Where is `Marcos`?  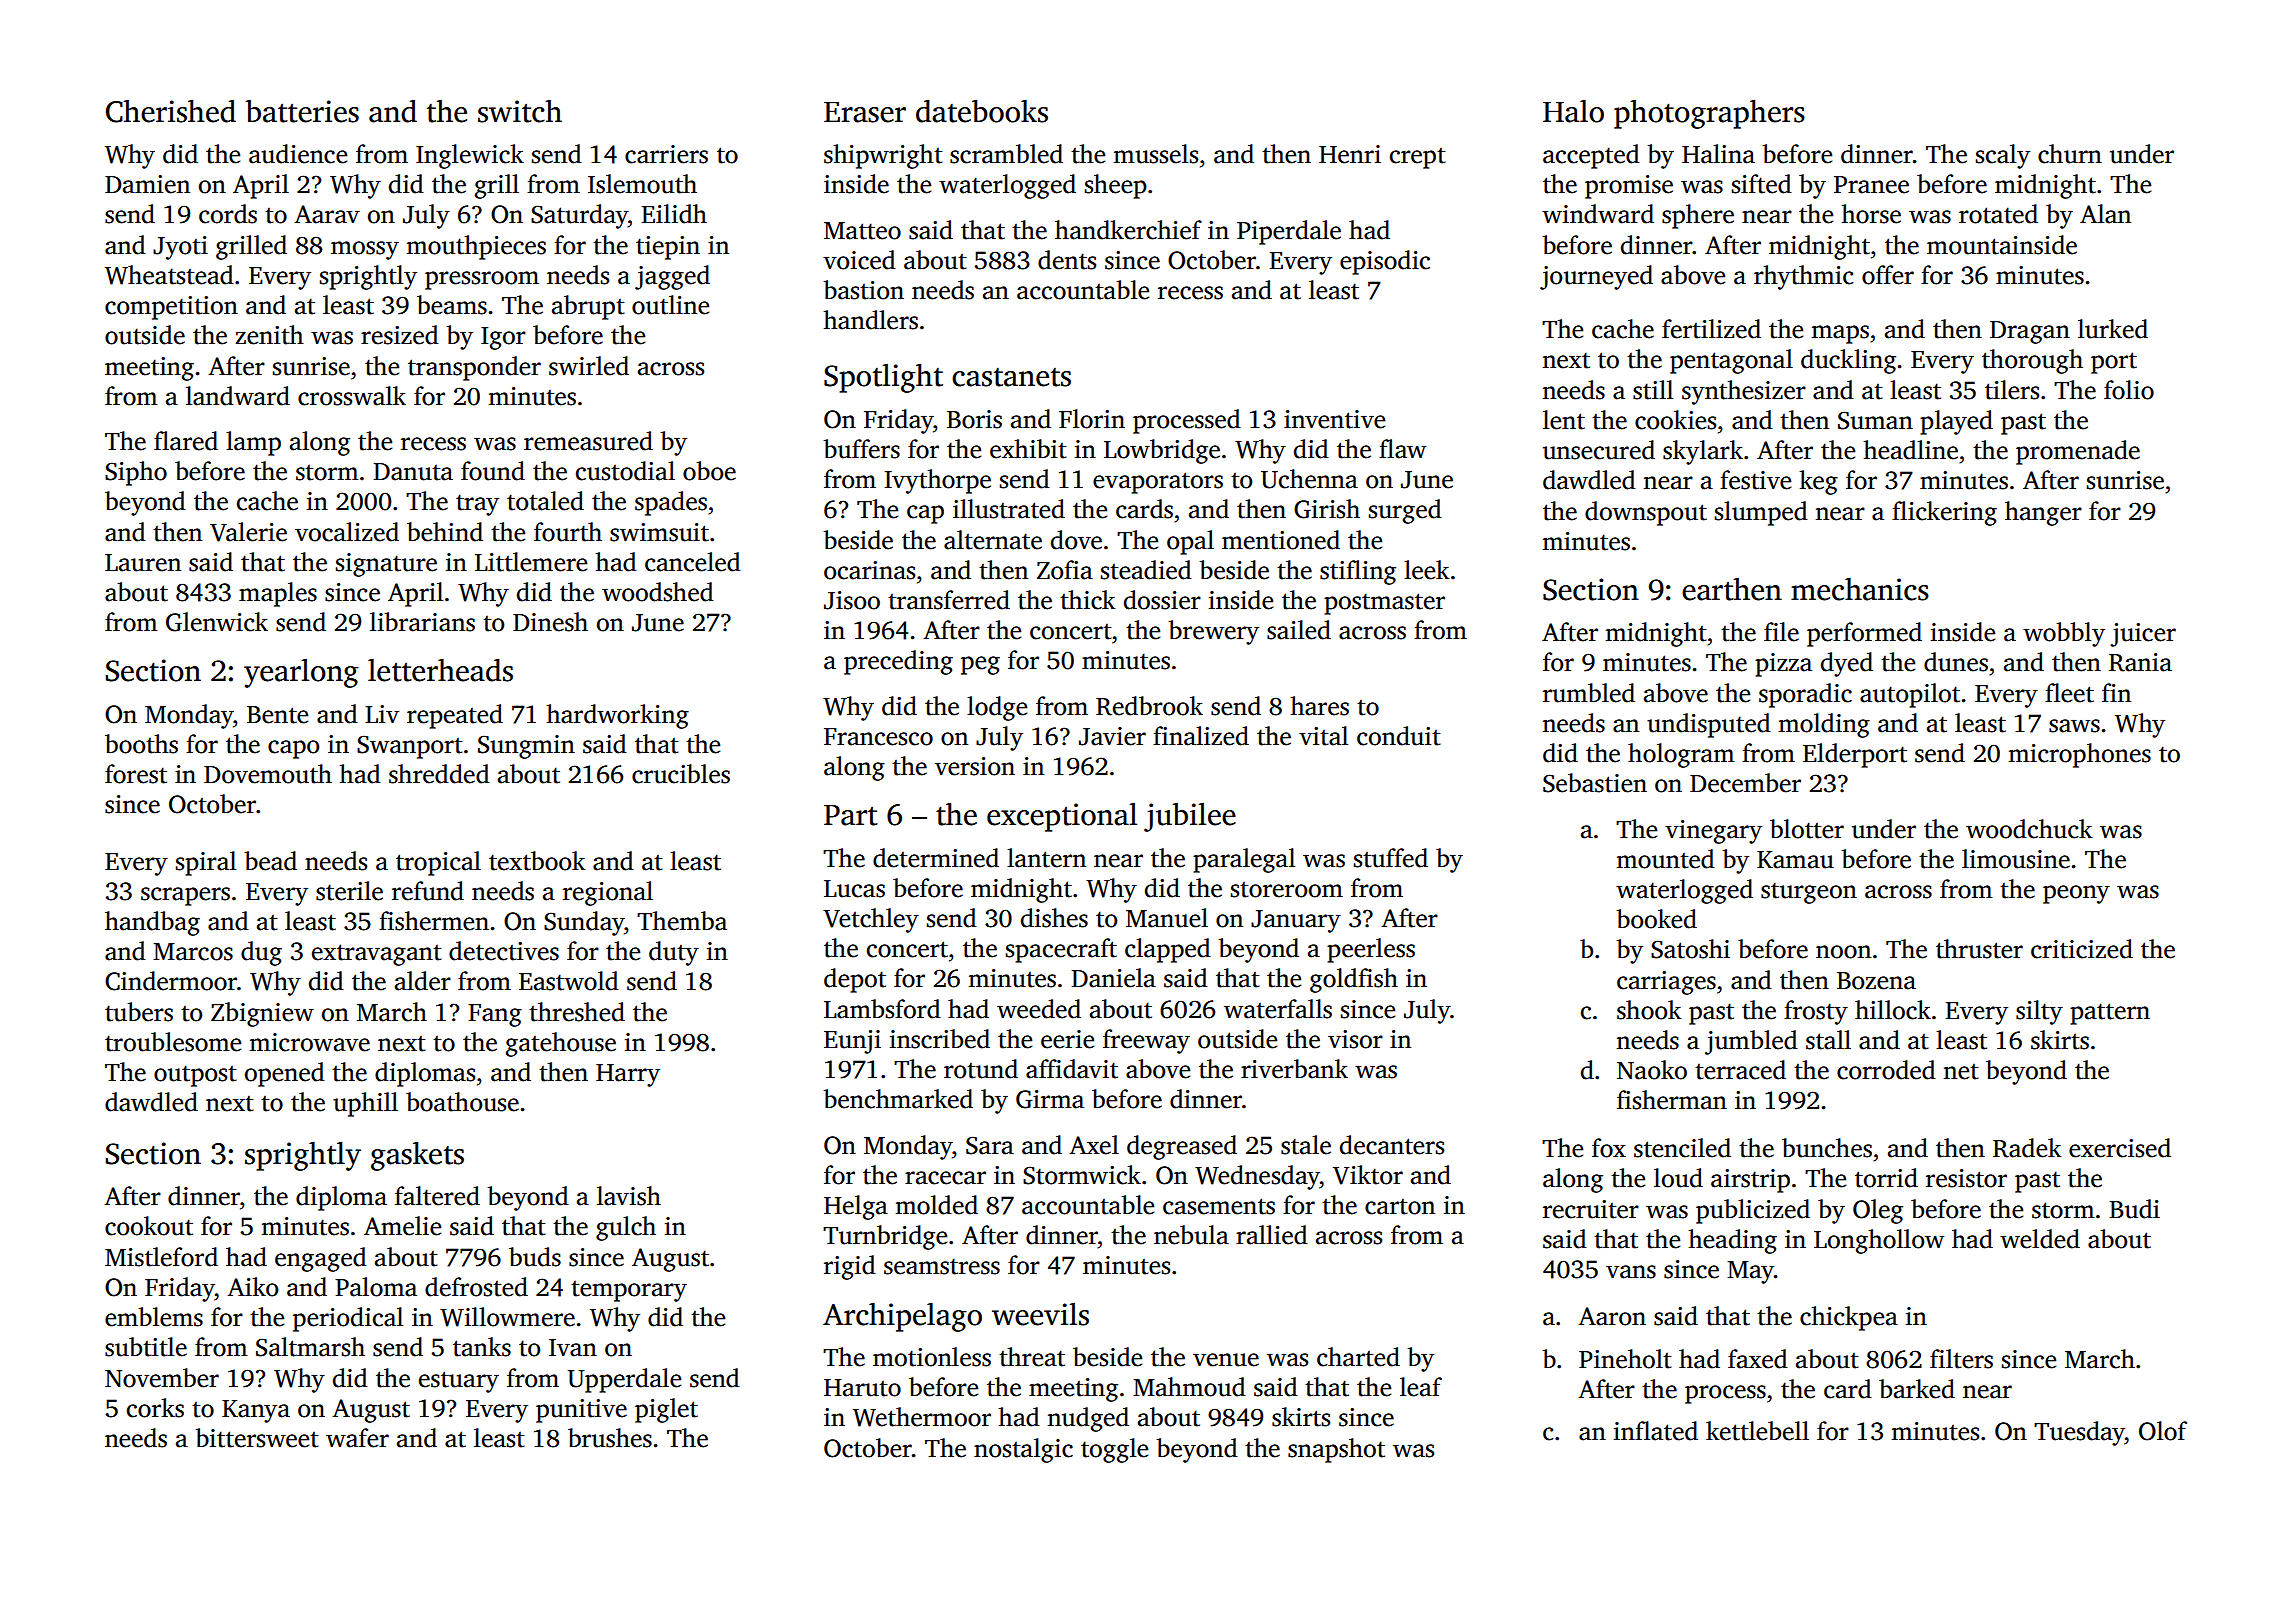 Marcos is located at coordinates (193, 952).
